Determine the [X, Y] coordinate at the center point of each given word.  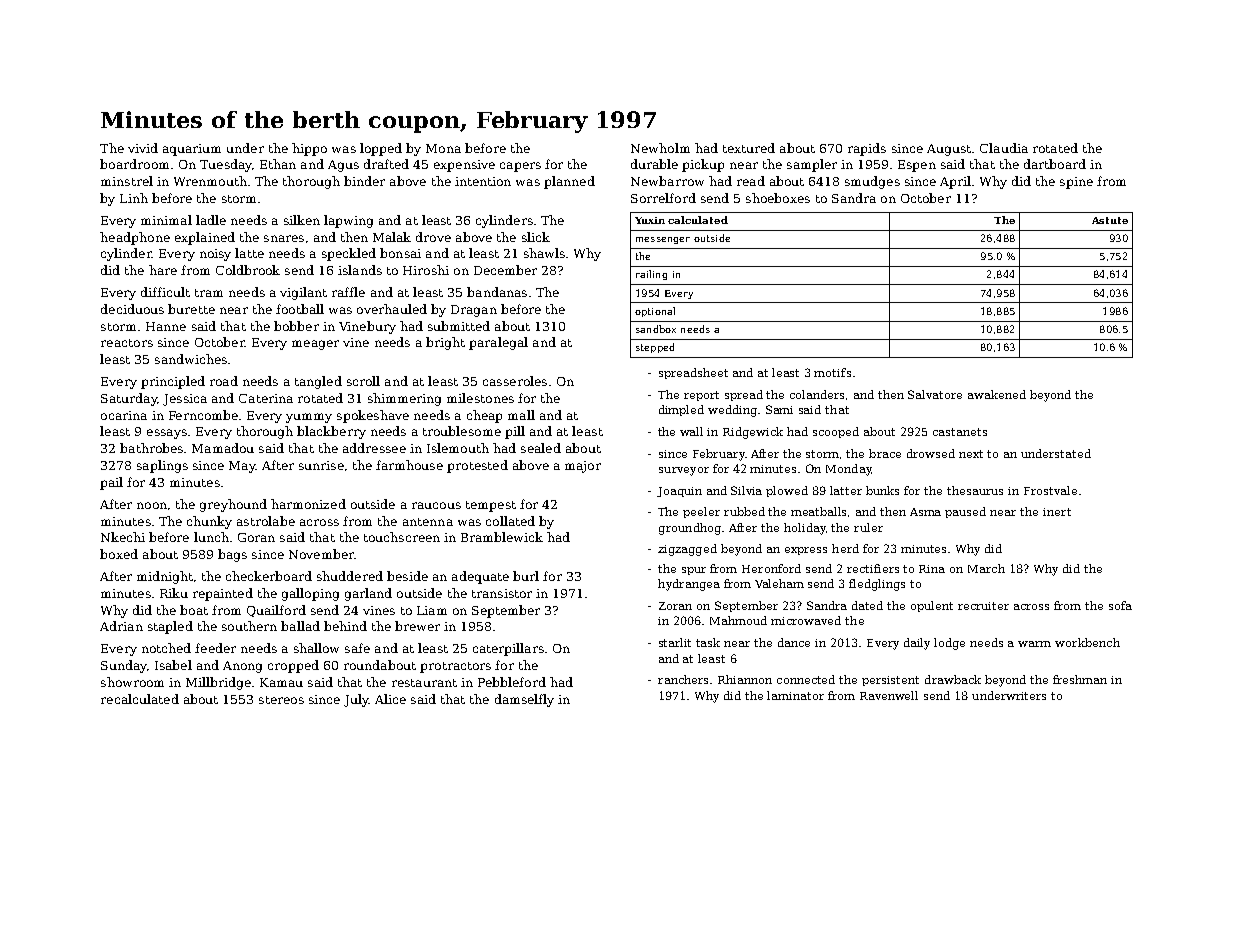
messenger [663, 240]
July [356, 700]
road [224, 381]
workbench [1087, 642]
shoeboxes [778, 198]
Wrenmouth [210, 181]
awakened [997, 394]
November [321, 554]
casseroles [515, 381]
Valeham [779, 583]
